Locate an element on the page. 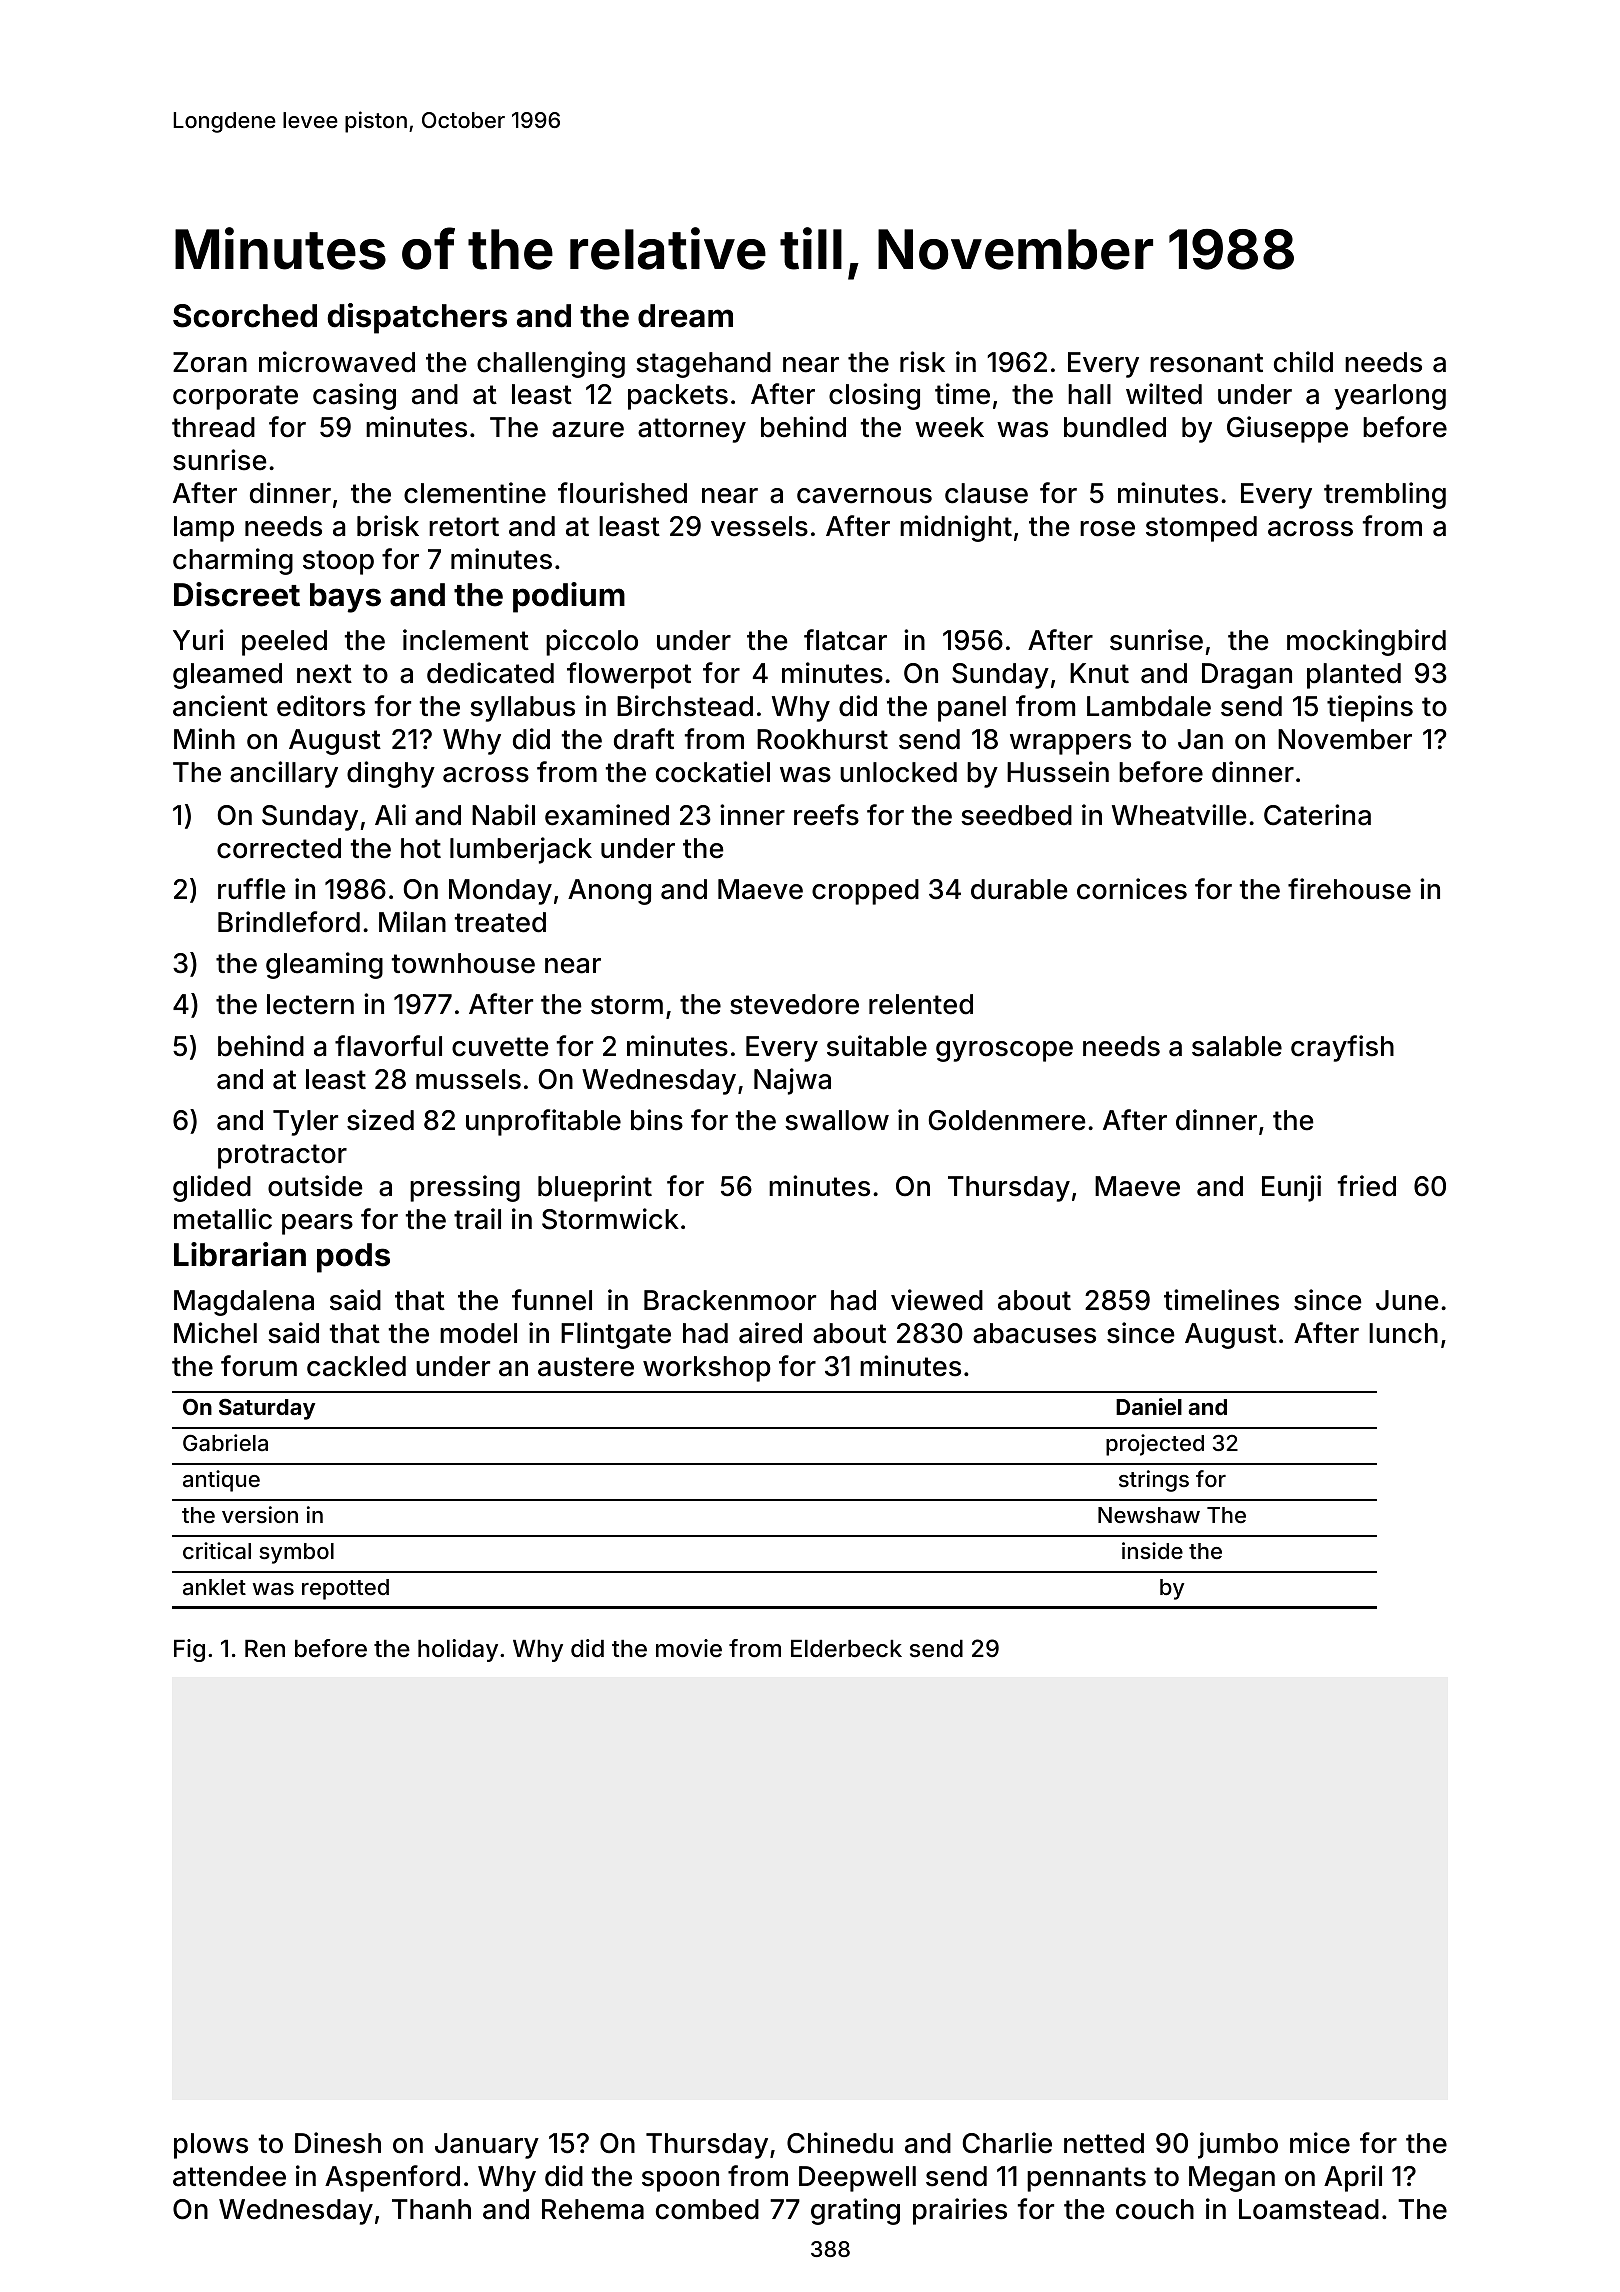 This page has height=2292, width=1620. Dinesh is located at coordinates (338, 2143).
